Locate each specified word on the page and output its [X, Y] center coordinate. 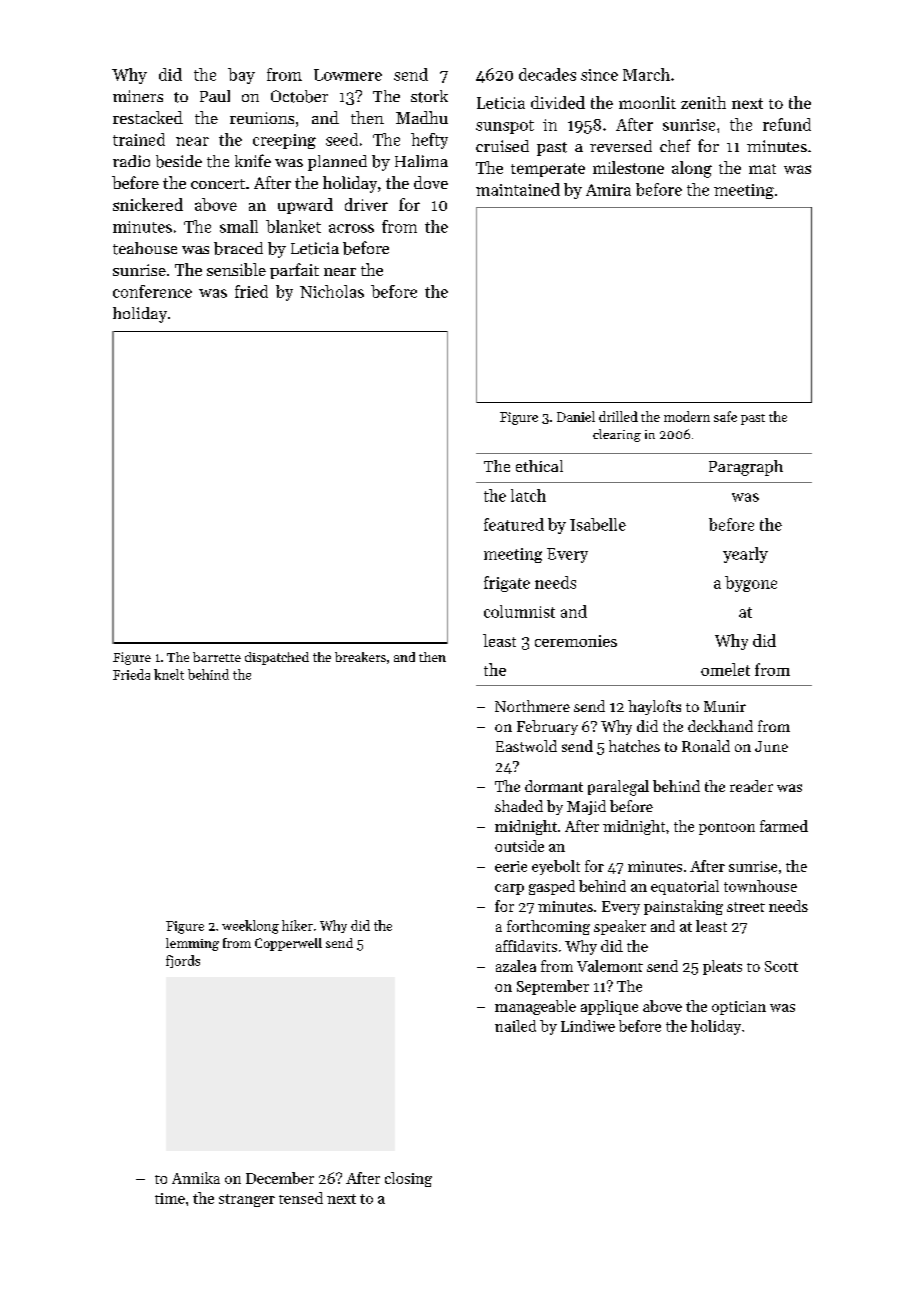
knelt [169, 674]
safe [725, 416]
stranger [247, 1200]
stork [429, 96]
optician [739, 1008]
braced [238, 248]
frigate [507, 584]
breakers [360, 657]
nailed [515, 1026]
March [646, 74]
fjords [183, 961]
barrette [217, 657]
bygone [751, 584]
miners [138, 96]
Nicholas [332, 291]
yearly [745, 555]
